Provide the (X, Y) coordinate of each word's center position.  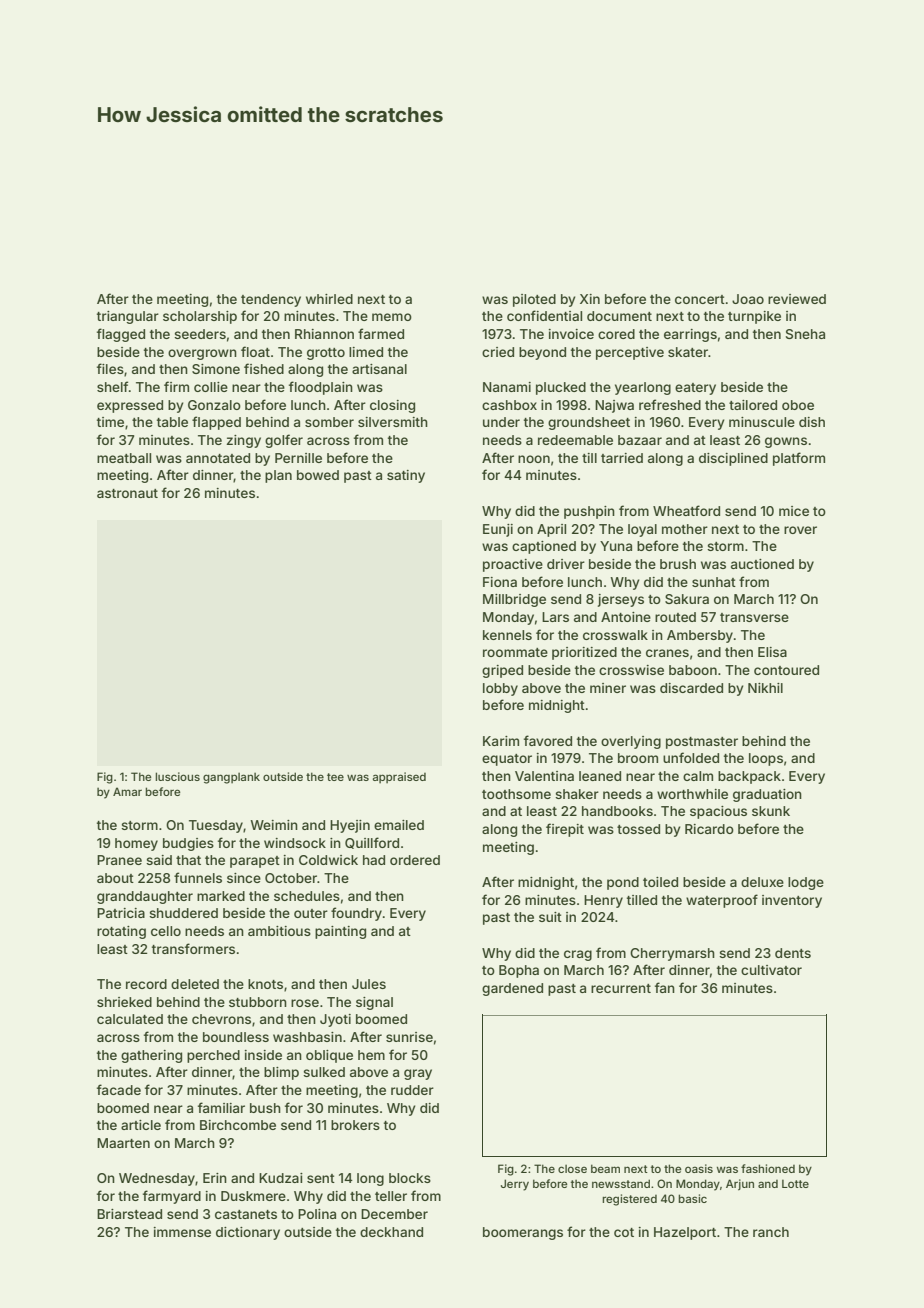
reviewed (797, 299)
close (572, 1169)
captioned (544, 547)
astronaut (127, 493)
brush (678, 564)
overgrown (202, 354)
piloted (534, 300)
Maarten (123, 1143)
